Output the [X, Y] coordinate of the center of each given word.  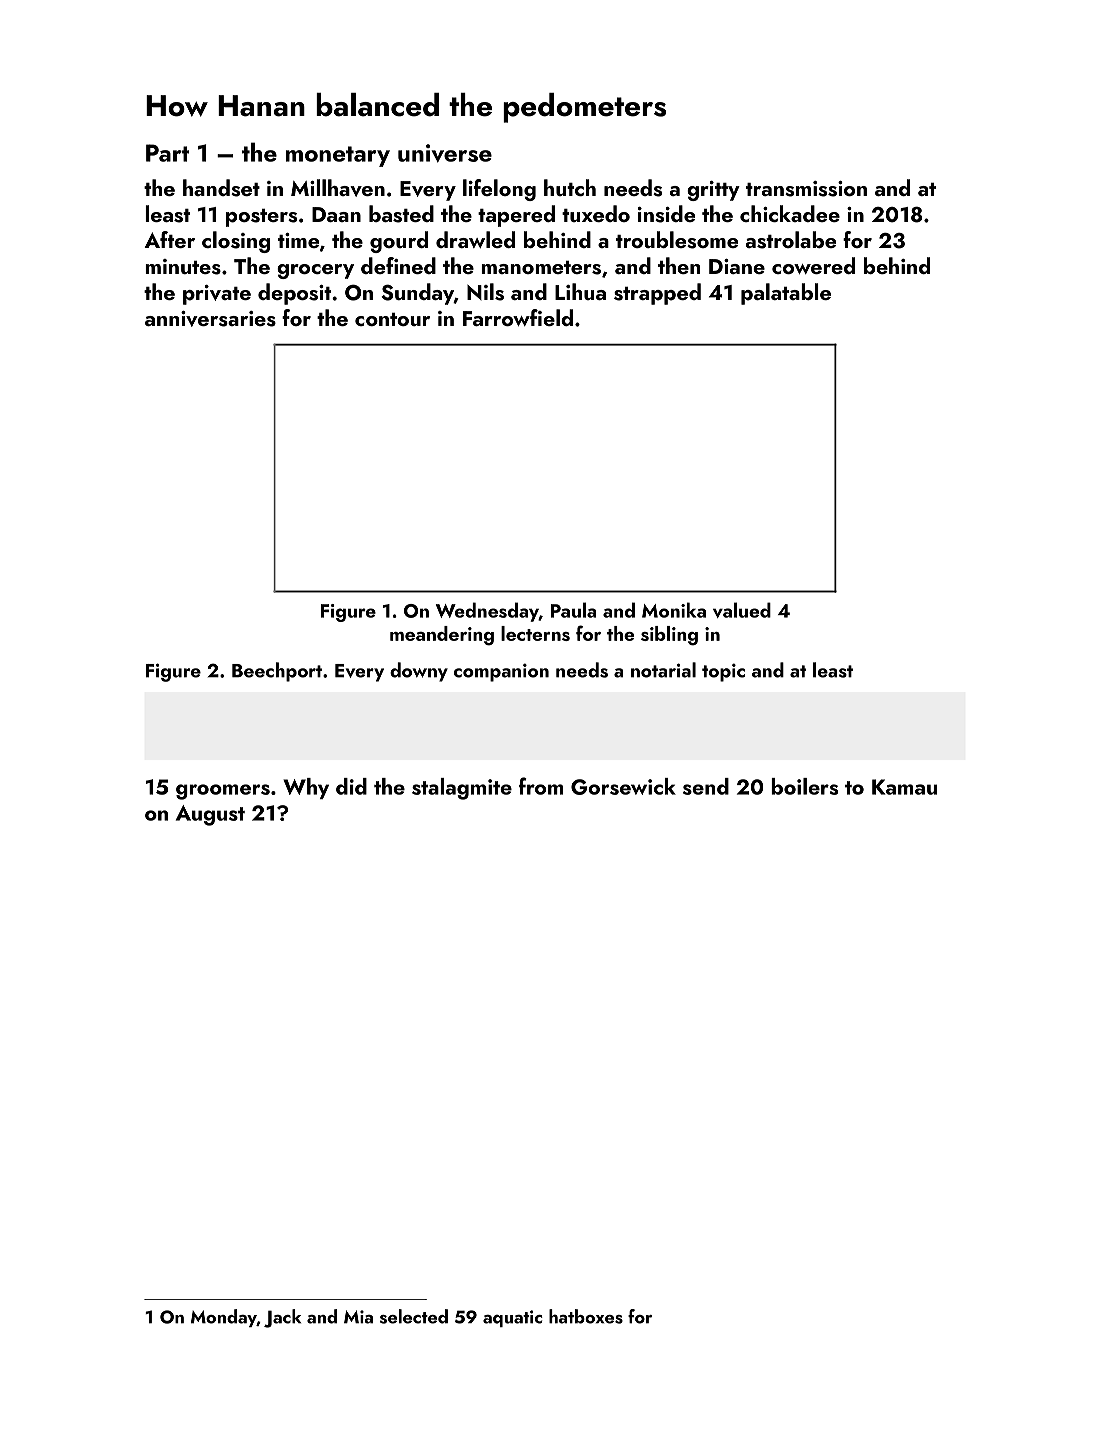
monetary [338, 156]
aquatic [512, 1318]
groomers [223, 792]
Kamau [904, 787]
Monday [224, 1318]
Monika [674, 610]
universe [445, 153]
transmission [806, 189]
